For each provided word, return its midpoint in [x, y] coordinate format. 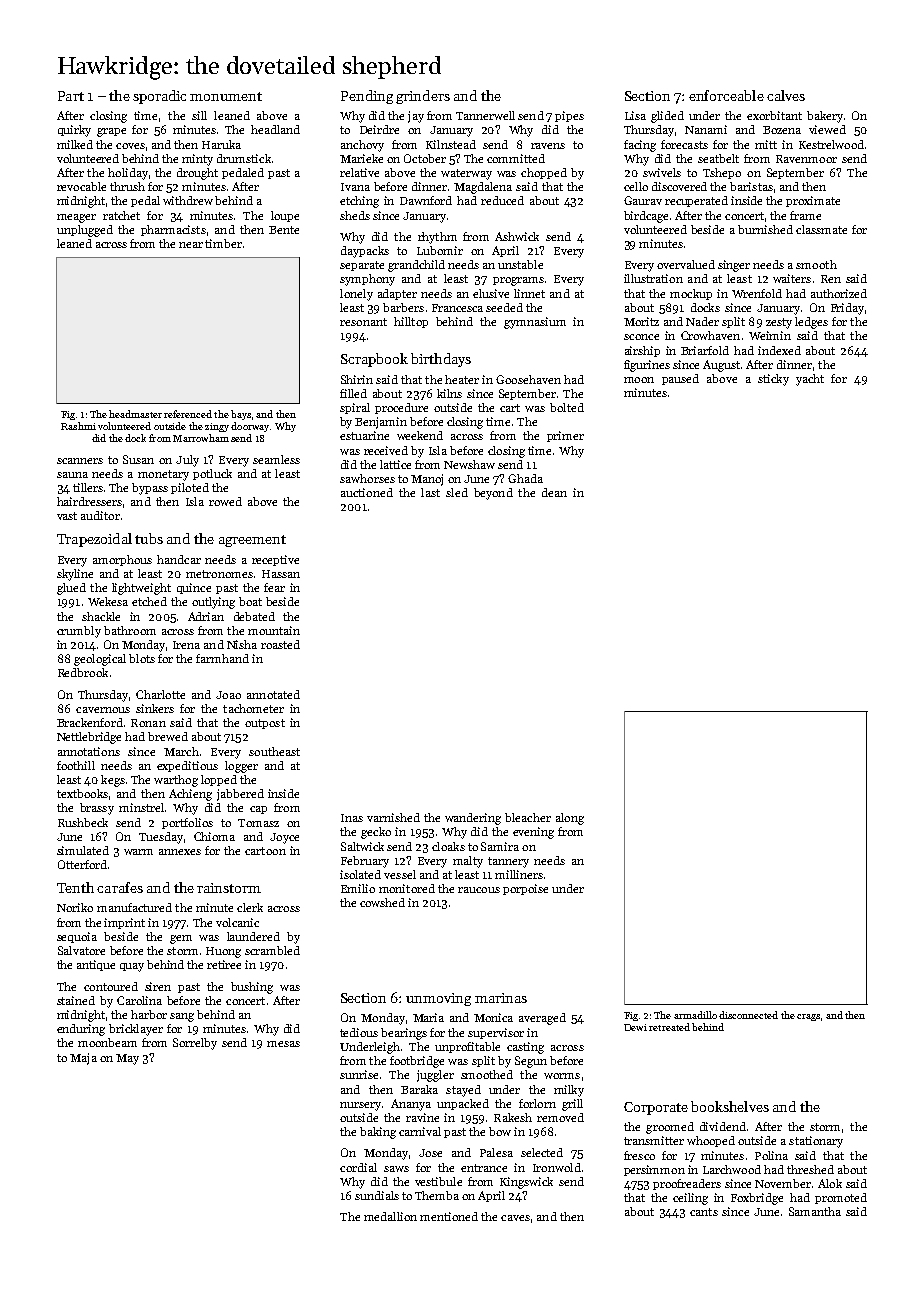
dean [554, 492]
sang [182, 1017]
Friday [847, 309]
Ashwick [517, 236]
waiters [792, 278]
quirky [74, 131]
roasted [280, 644]
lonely [356, 295]
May [127, 1059]
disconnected [748, 1015]
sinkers [155, 708]
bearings [404, 1034]
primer [565, 436]
